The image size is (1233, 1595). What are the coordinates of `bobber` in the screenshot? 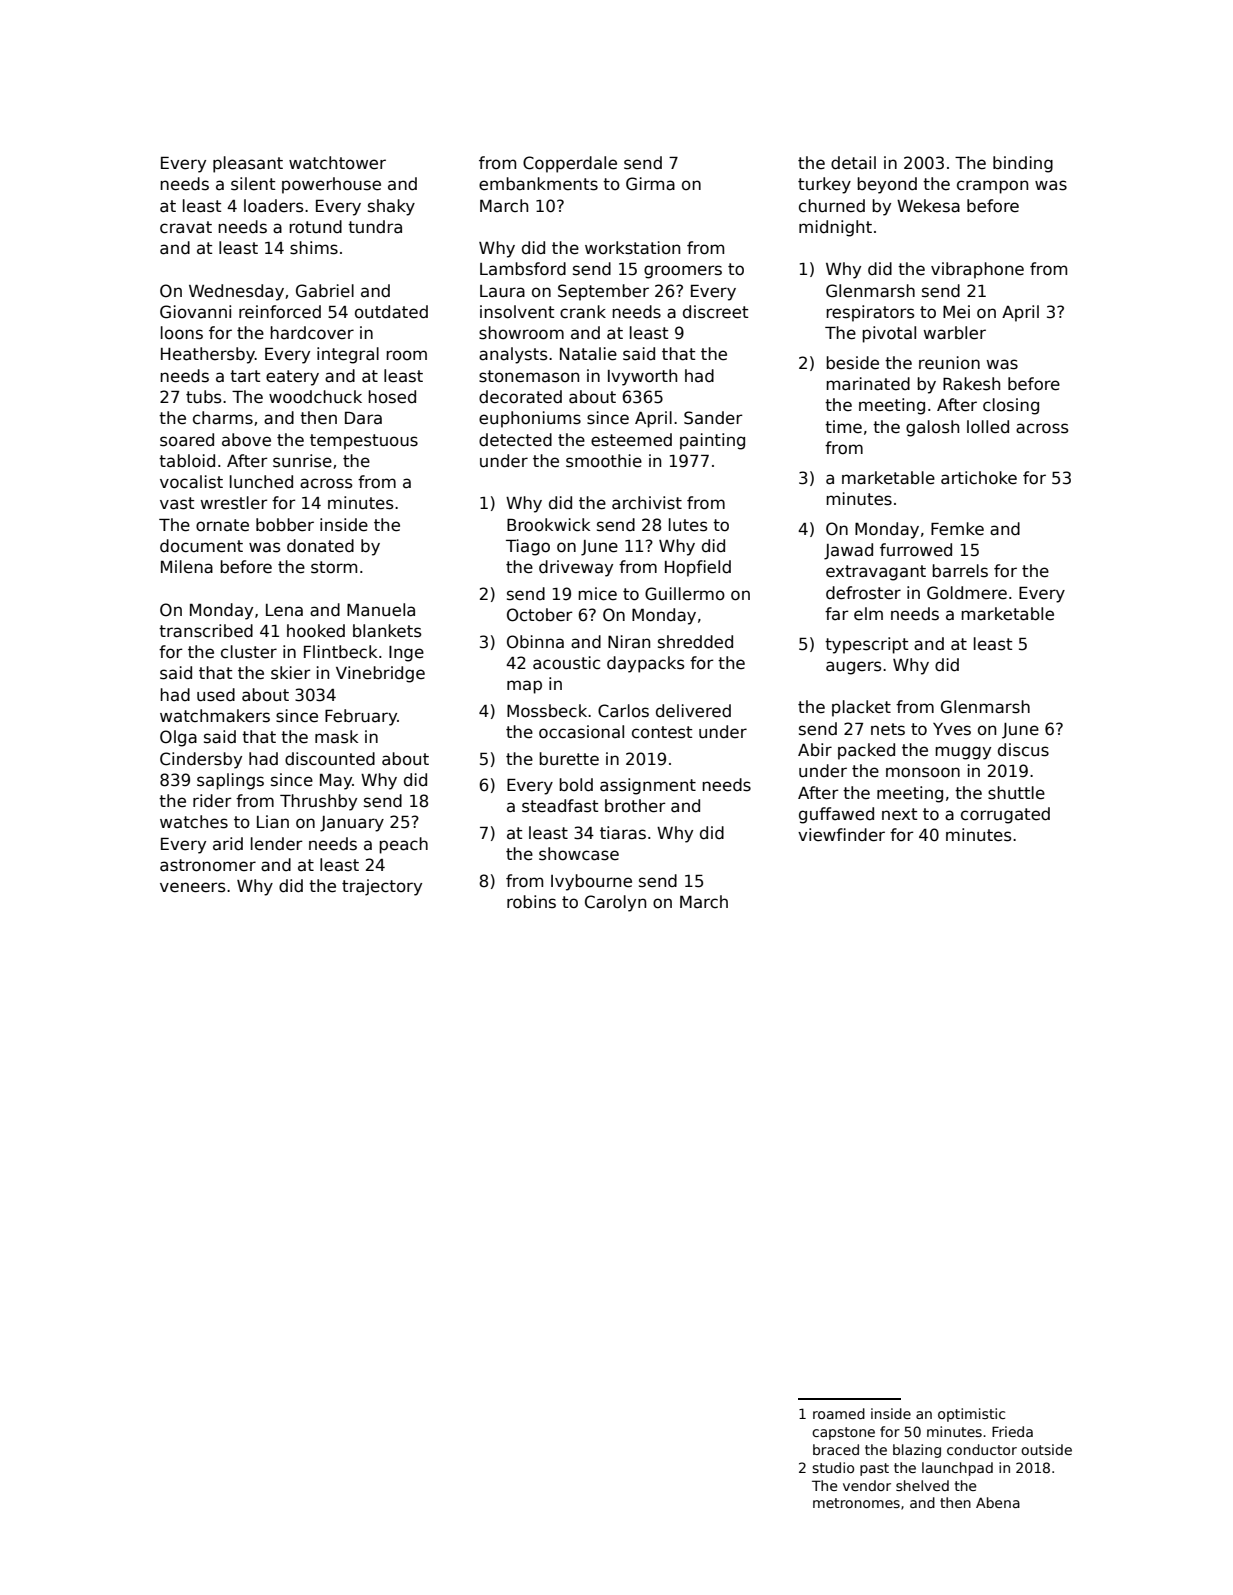 It's located at (285, 525).
